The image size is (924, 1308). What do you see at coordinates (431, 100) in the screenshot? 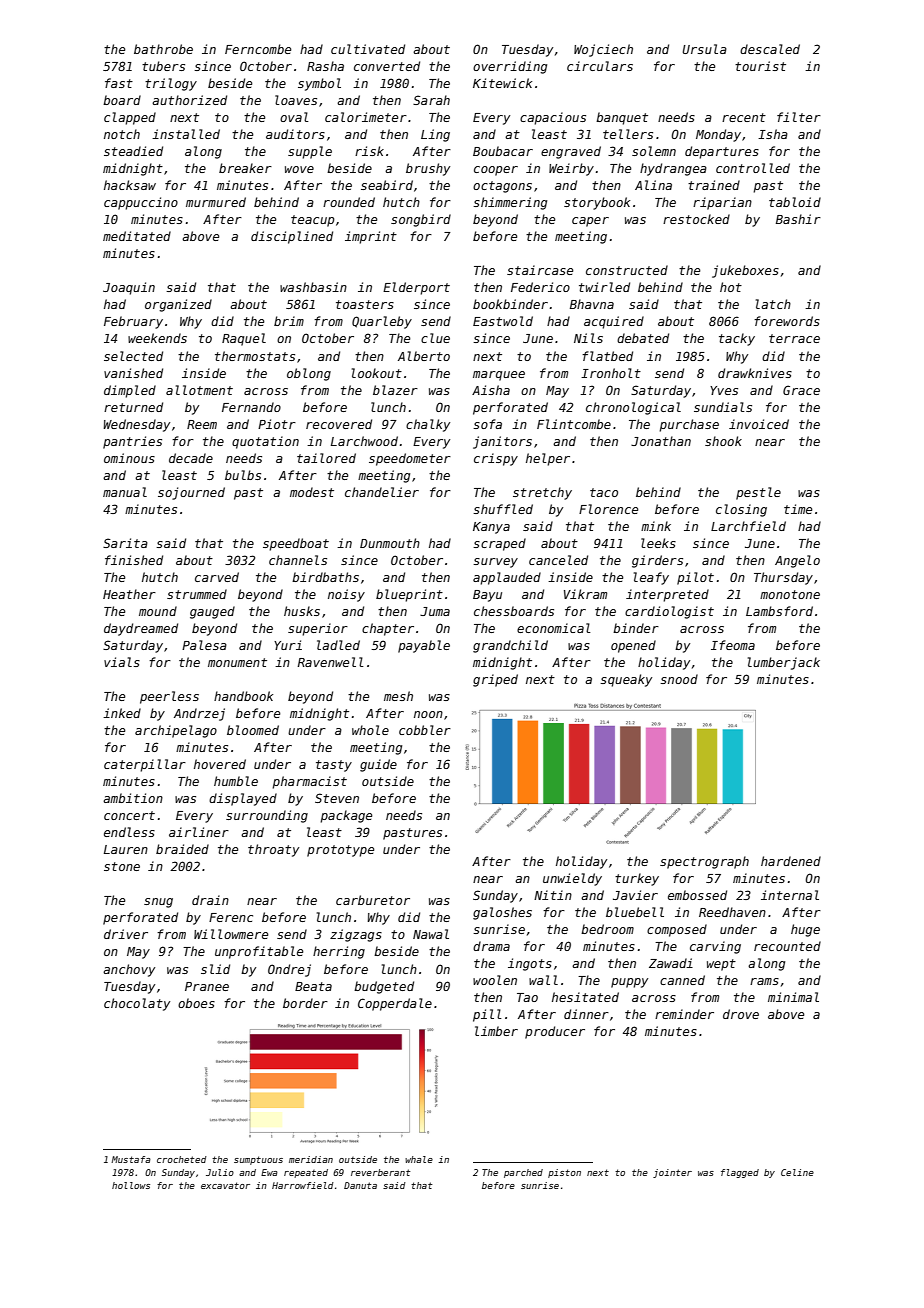
I see `Sarah` at bounding box center [431, 100].
